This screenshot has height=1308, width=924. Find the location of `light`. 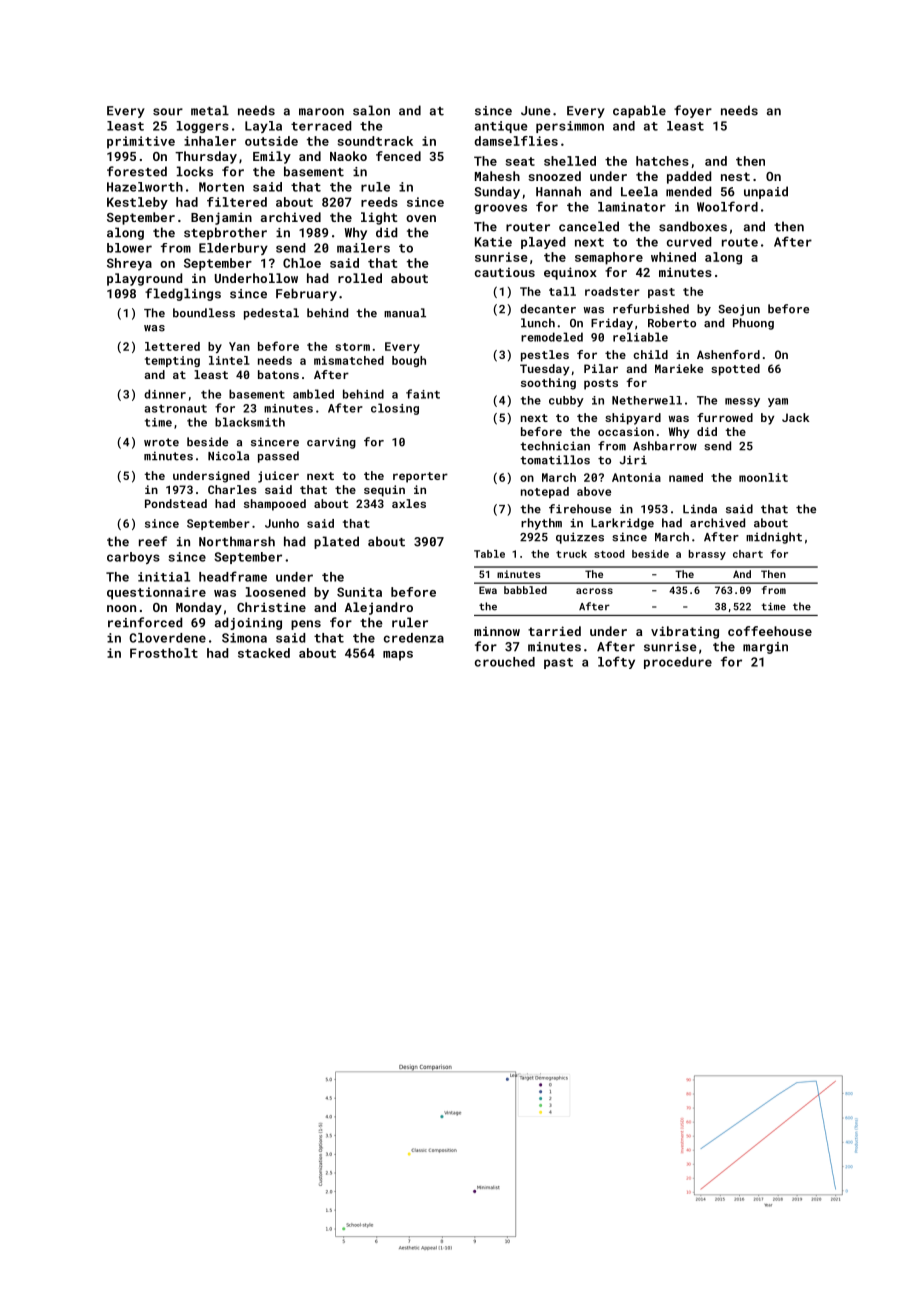

light is located at coordinates (379, 218).
